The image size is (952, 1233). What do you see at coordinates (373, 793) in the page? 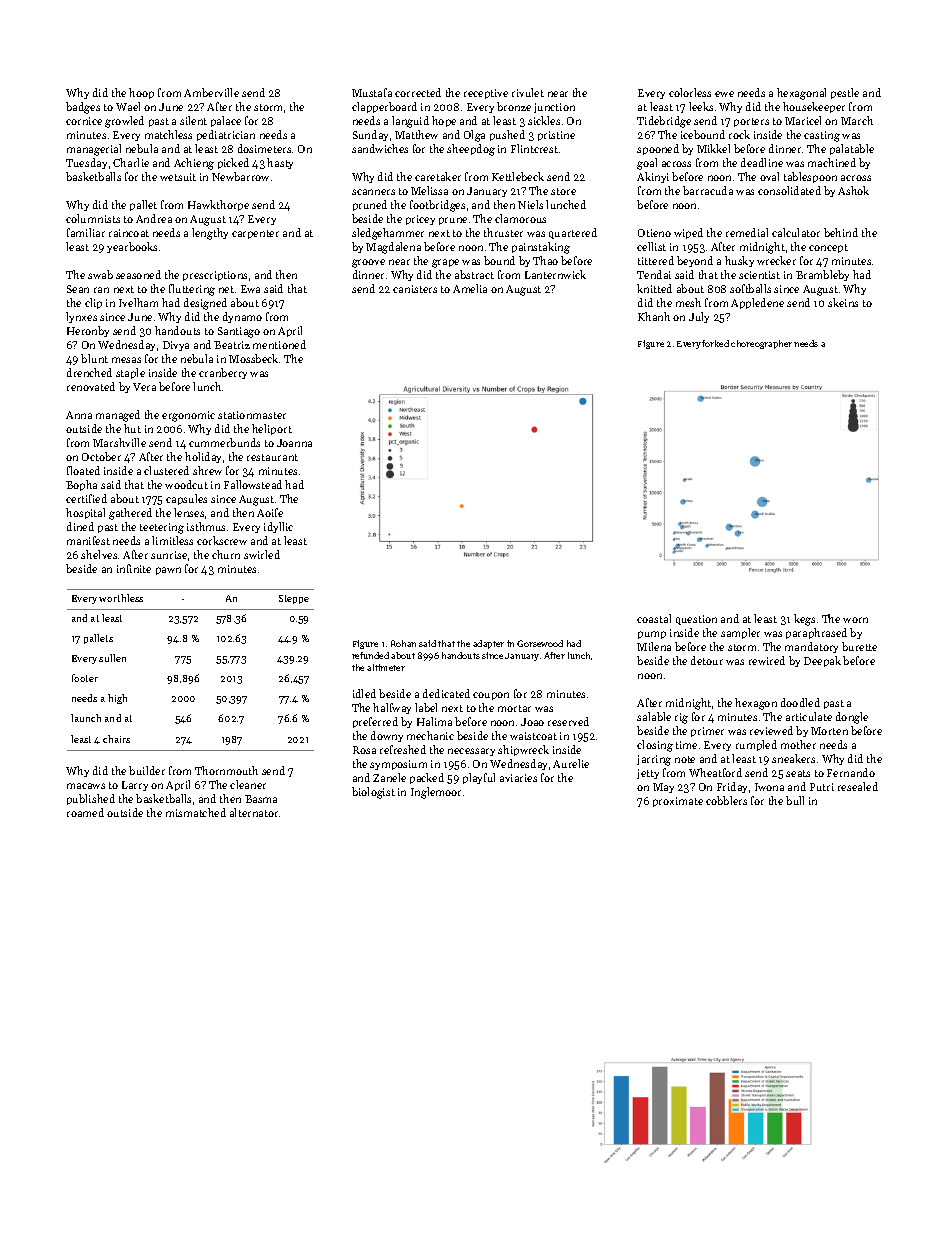
I see `biologist` at bounding box center [373, 793].
